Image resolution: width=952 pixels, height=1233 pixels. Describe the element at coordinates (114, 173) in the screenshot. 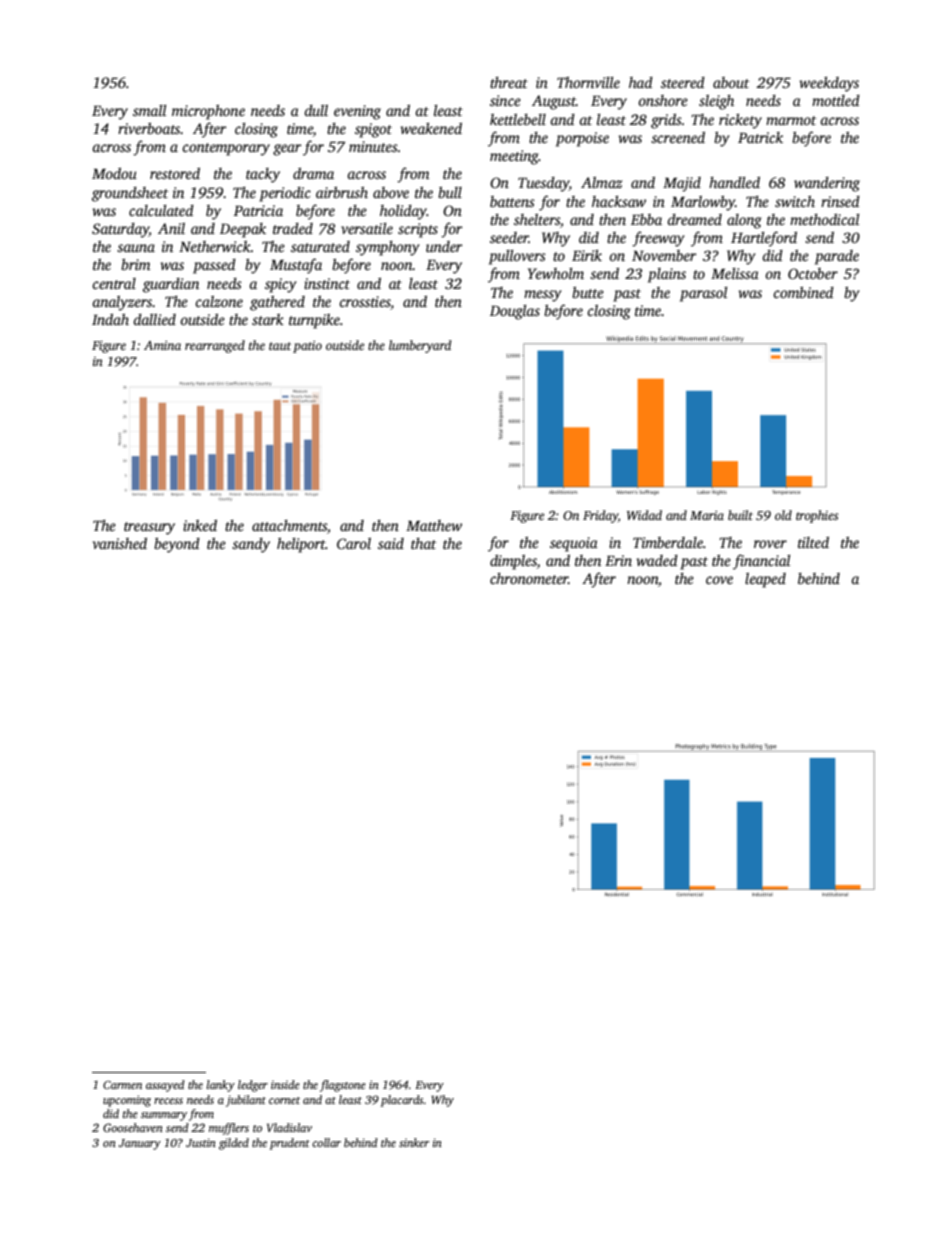

I see `Modou` at that location.
